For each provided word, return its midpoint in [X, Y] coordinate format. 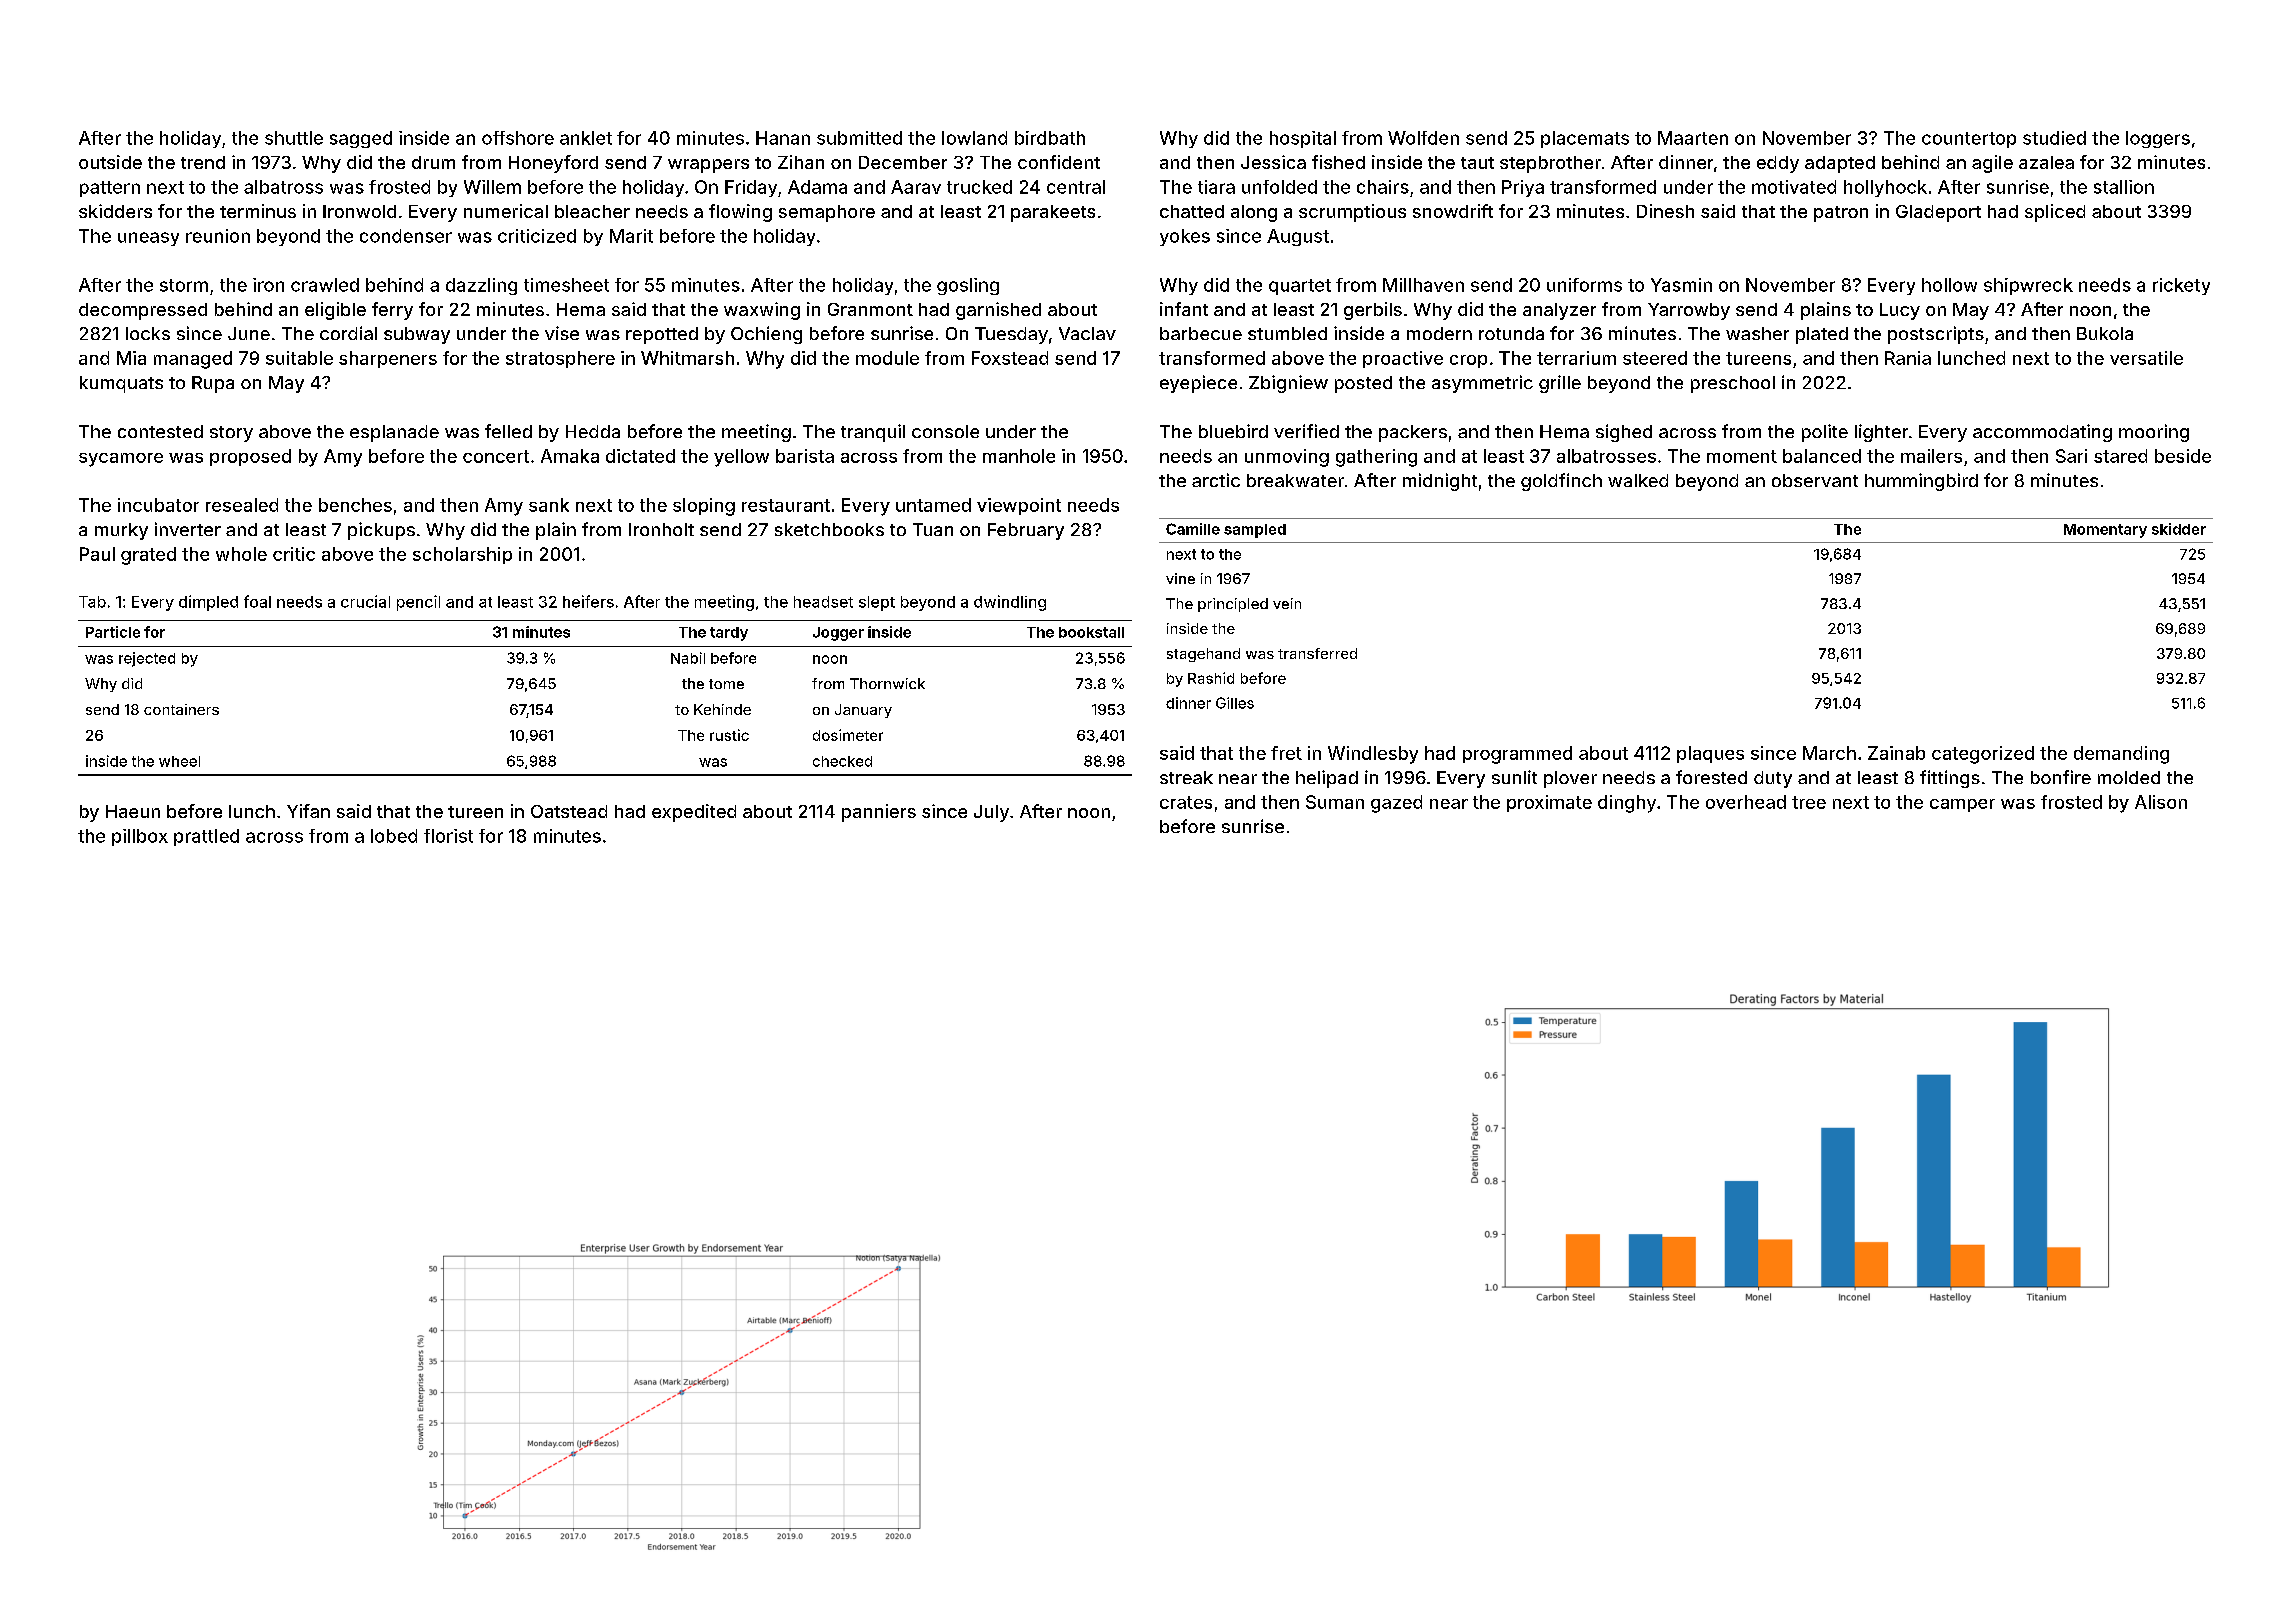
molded [2129, 777]
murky [121, 531]
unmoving [1287, 458]
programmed [1517, 755]
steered [1655, 358]
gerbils [1373, 311]
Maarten [1693, 138]
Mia [131, 358]
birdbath [1050, 138]
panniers [879, 813]
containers [181, 709]
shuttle [294, 138]
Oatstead [569, 811]
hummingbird [1921, 482]
